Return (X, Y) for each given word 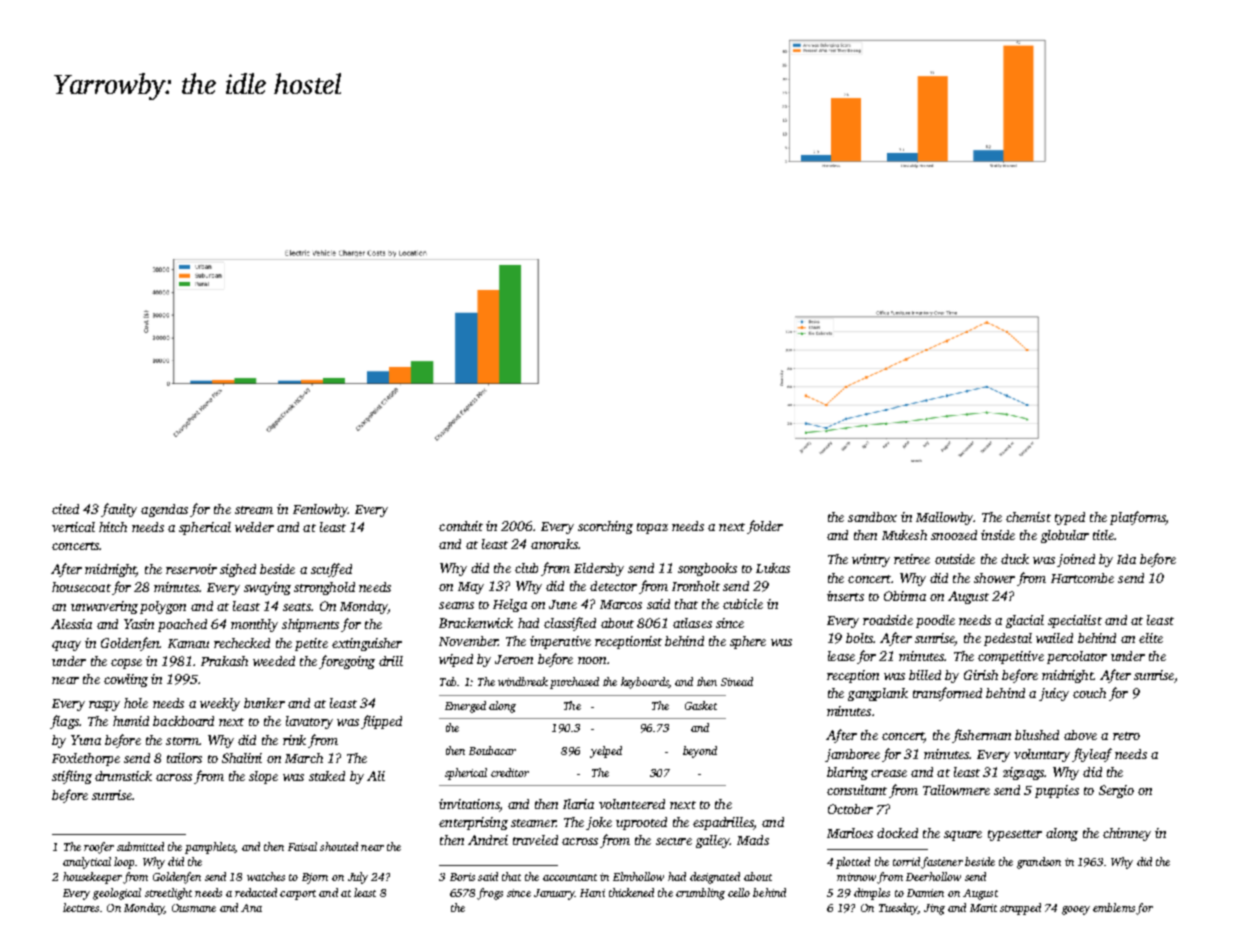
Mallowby (944, 518)
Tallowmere (956, 790)
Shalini (242, 758)
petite (311, 644)
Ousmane (194, 908)
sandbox (872, 517)
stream (254, 510)
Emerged (465, 707)
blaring (847, 773)
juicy (1054, 694)
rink (294, 740)
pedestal (1008, 639)
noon (592, 660)
